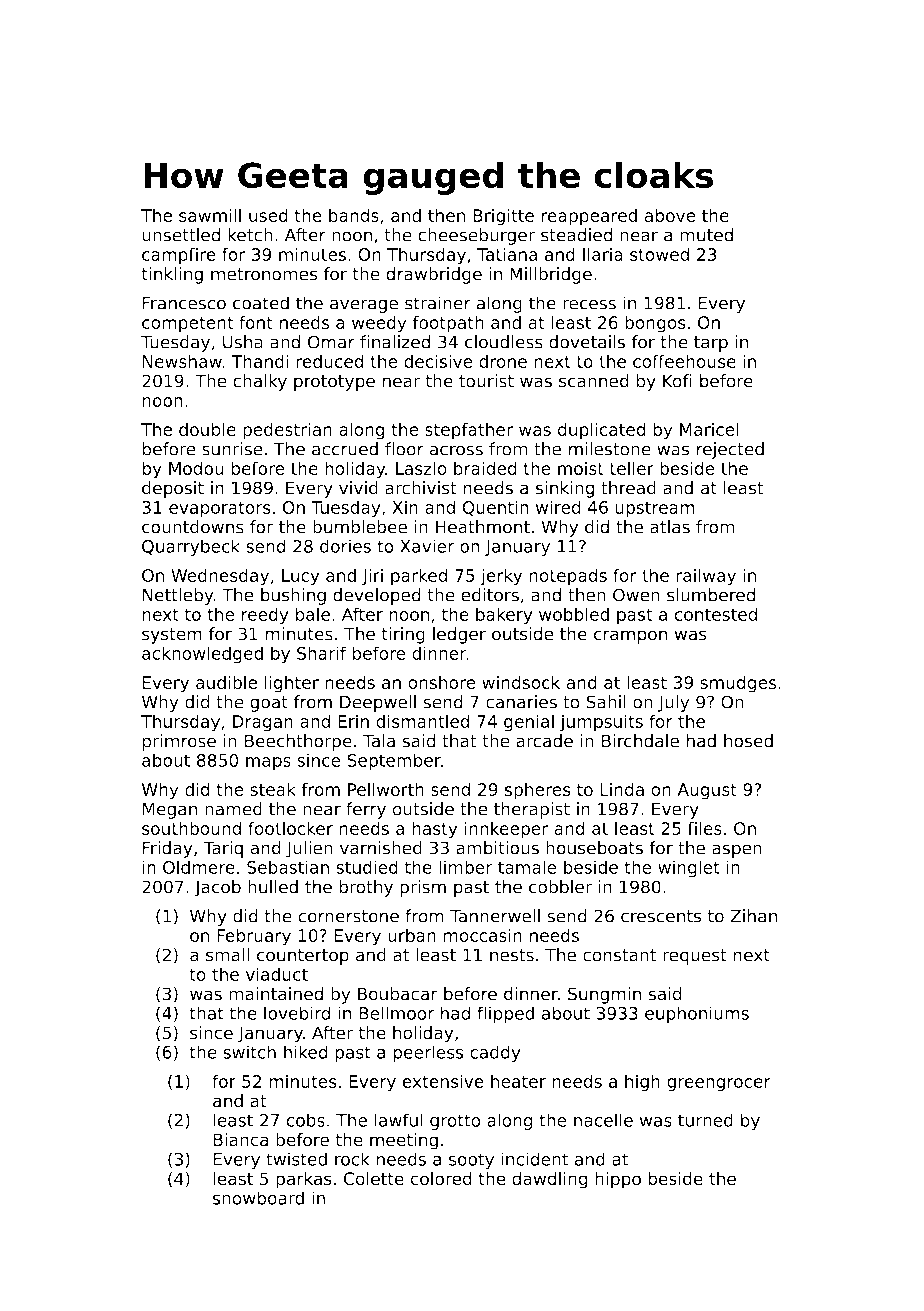 The height and width of the document is (1311, 924). I want to click on Friday, so click(167, 849).
